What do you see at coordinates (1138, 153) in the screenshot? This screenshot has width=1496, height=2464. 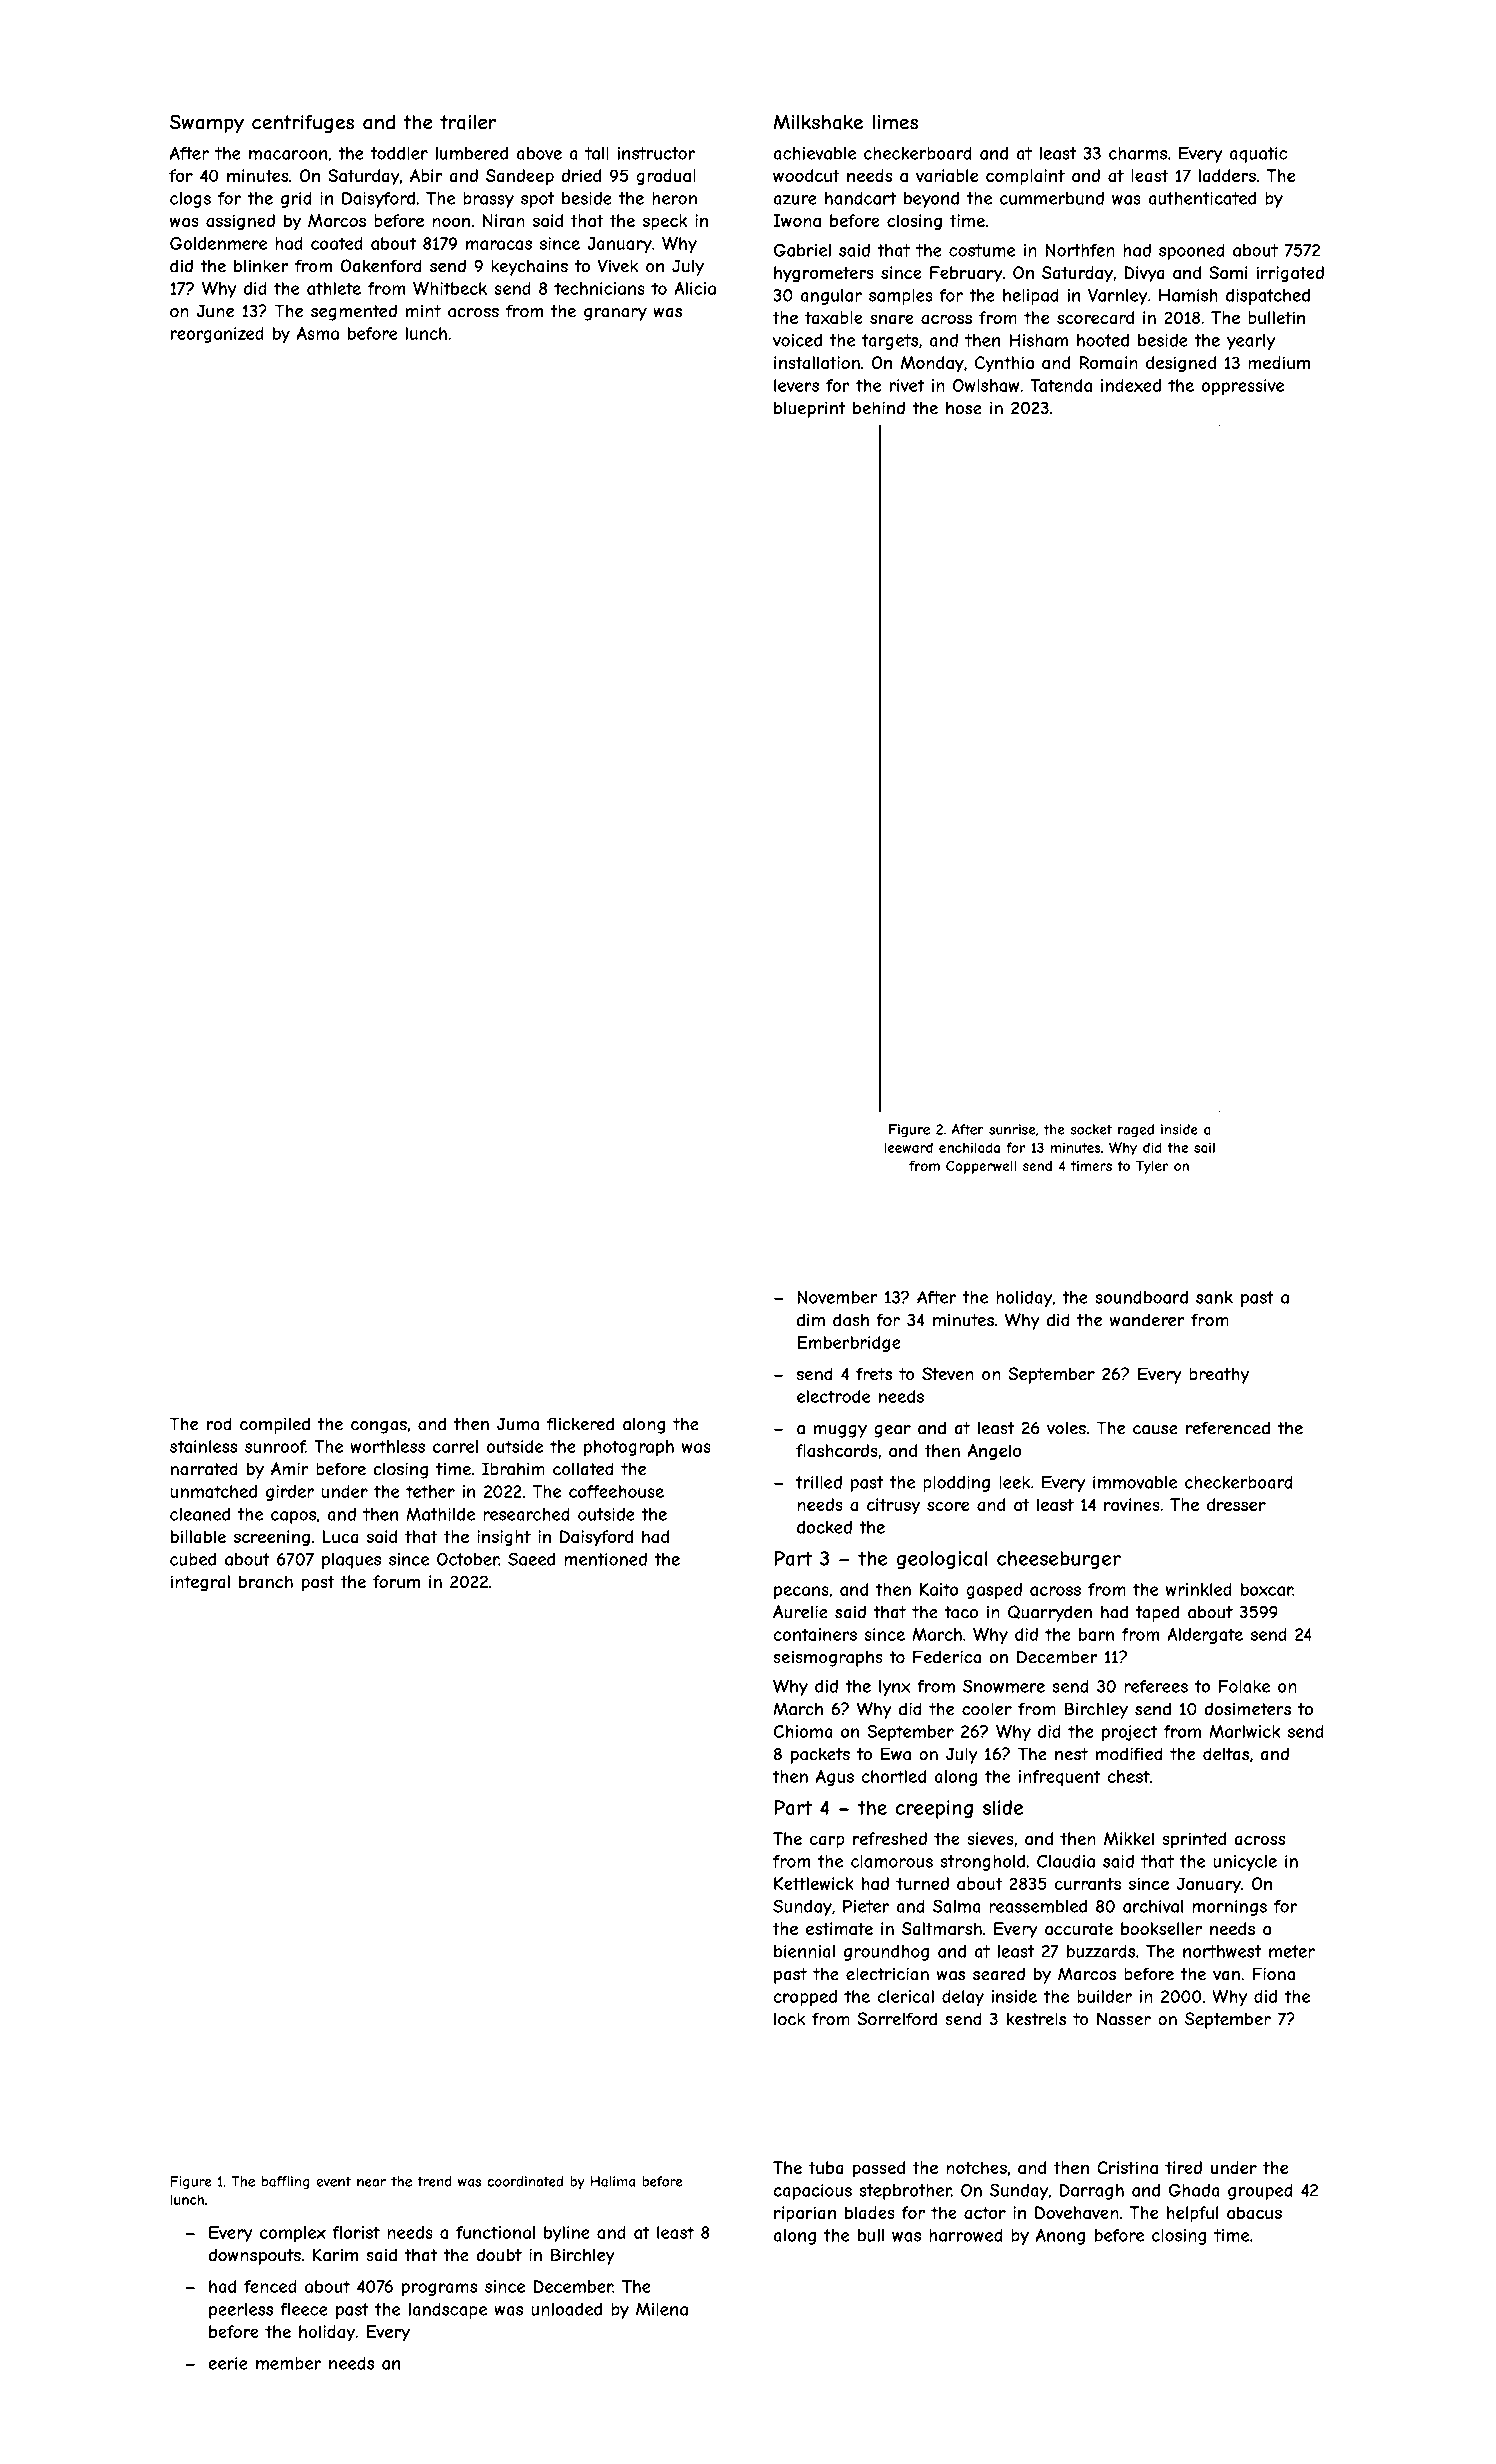 I see `charms` at bounding box center [1138, 153].
